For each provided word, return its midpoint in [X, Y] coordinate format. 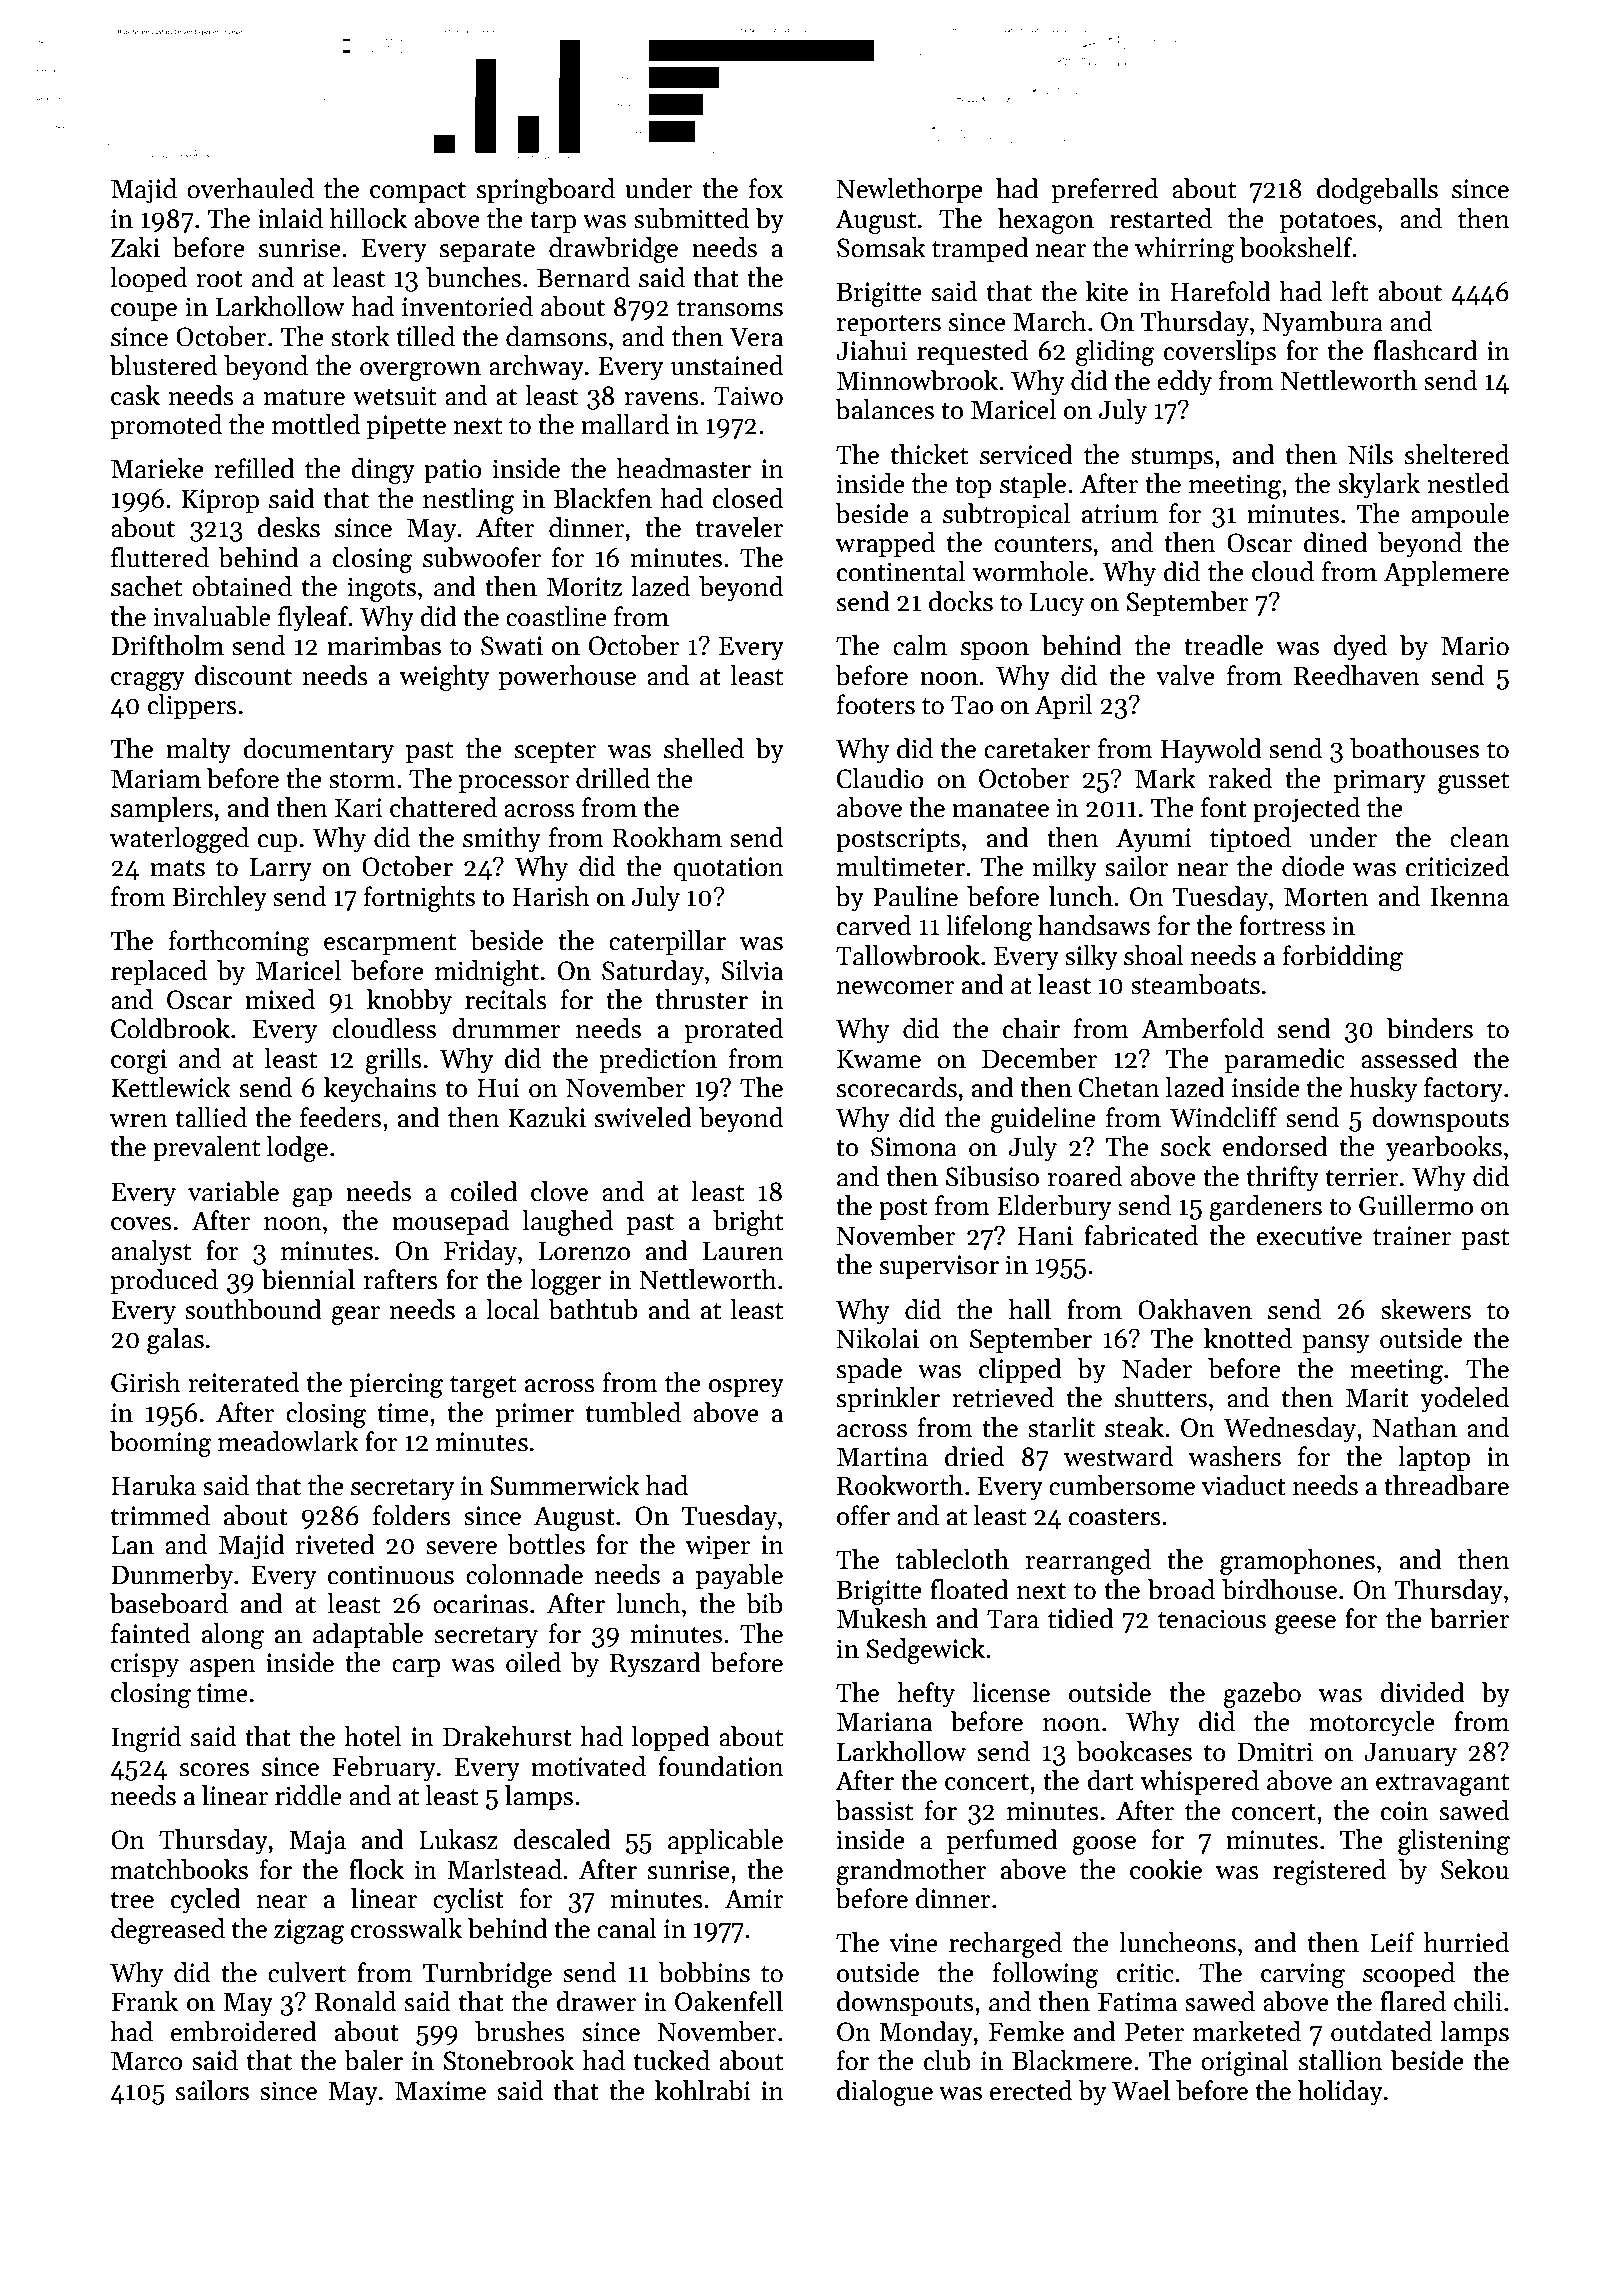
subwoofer [482, 557]
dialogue [885, 2093]
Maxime [440, 2091]
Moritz [584, 587]
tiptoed [1250, 840]
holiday [1340, 2093]
